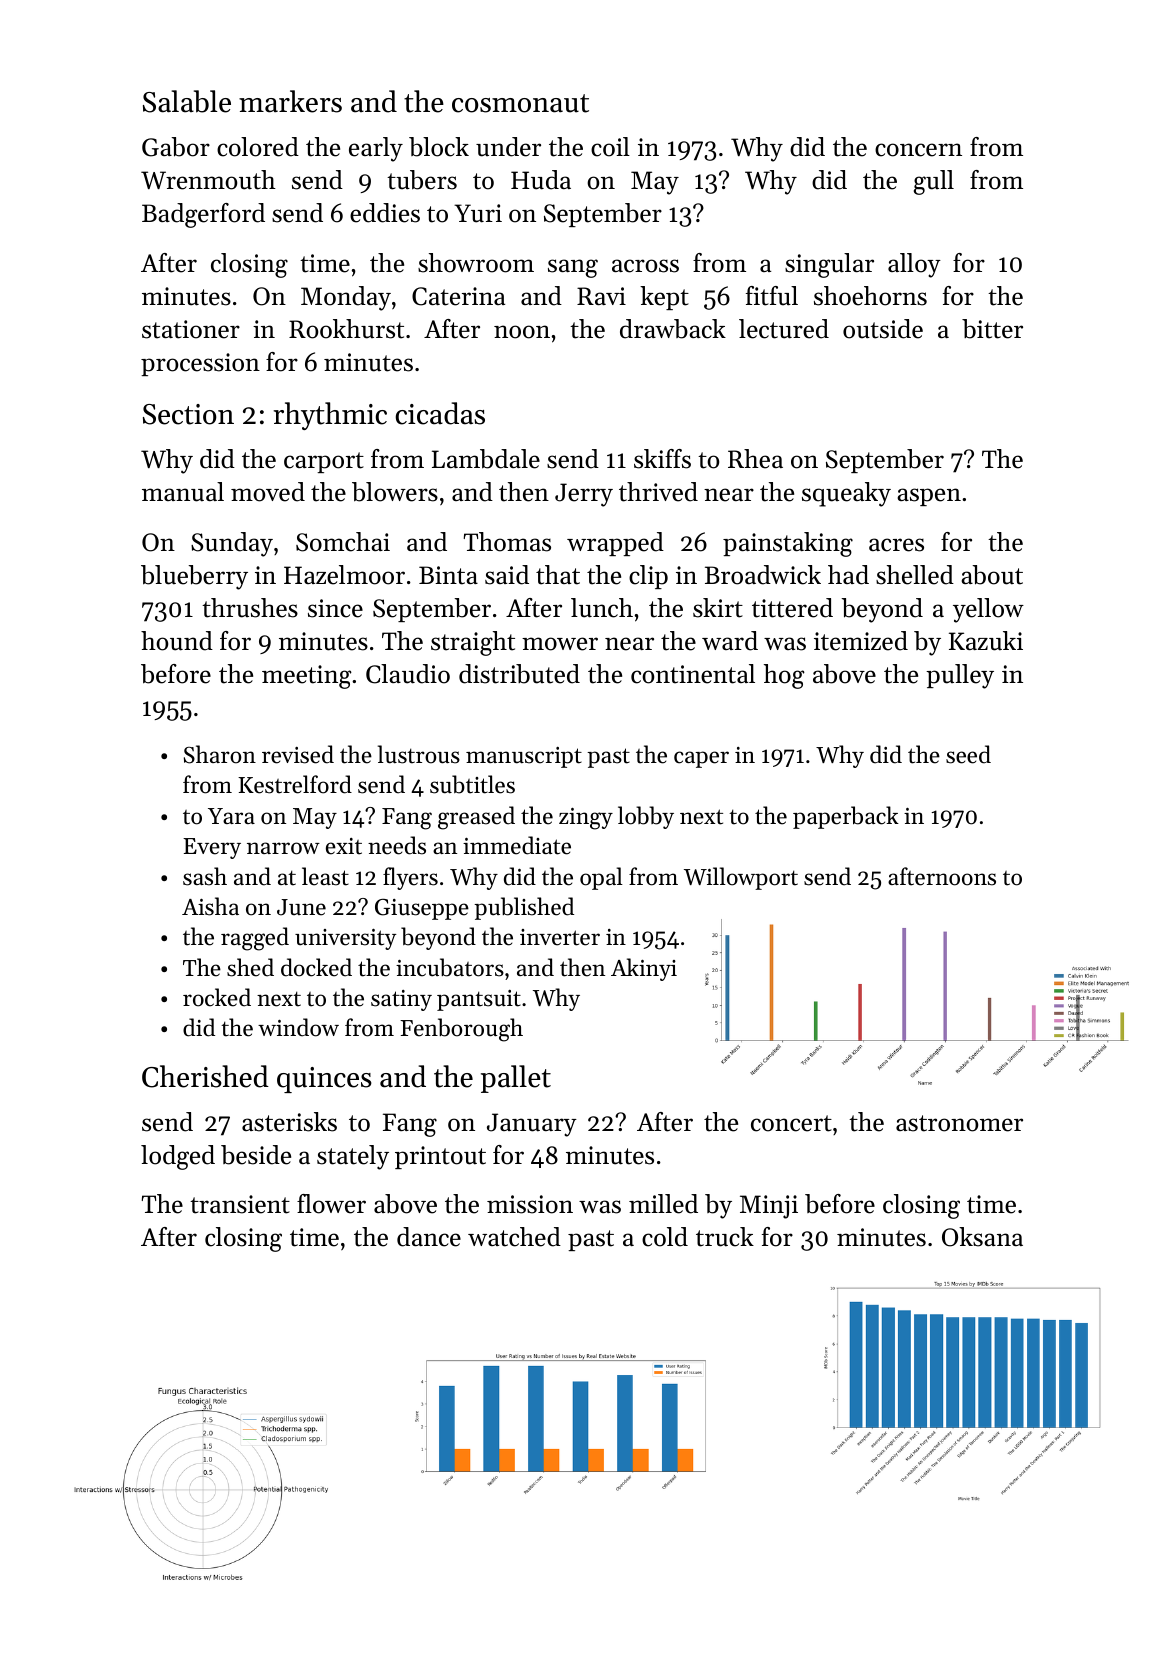  I want to click on Thomas, so click(507, 542).
